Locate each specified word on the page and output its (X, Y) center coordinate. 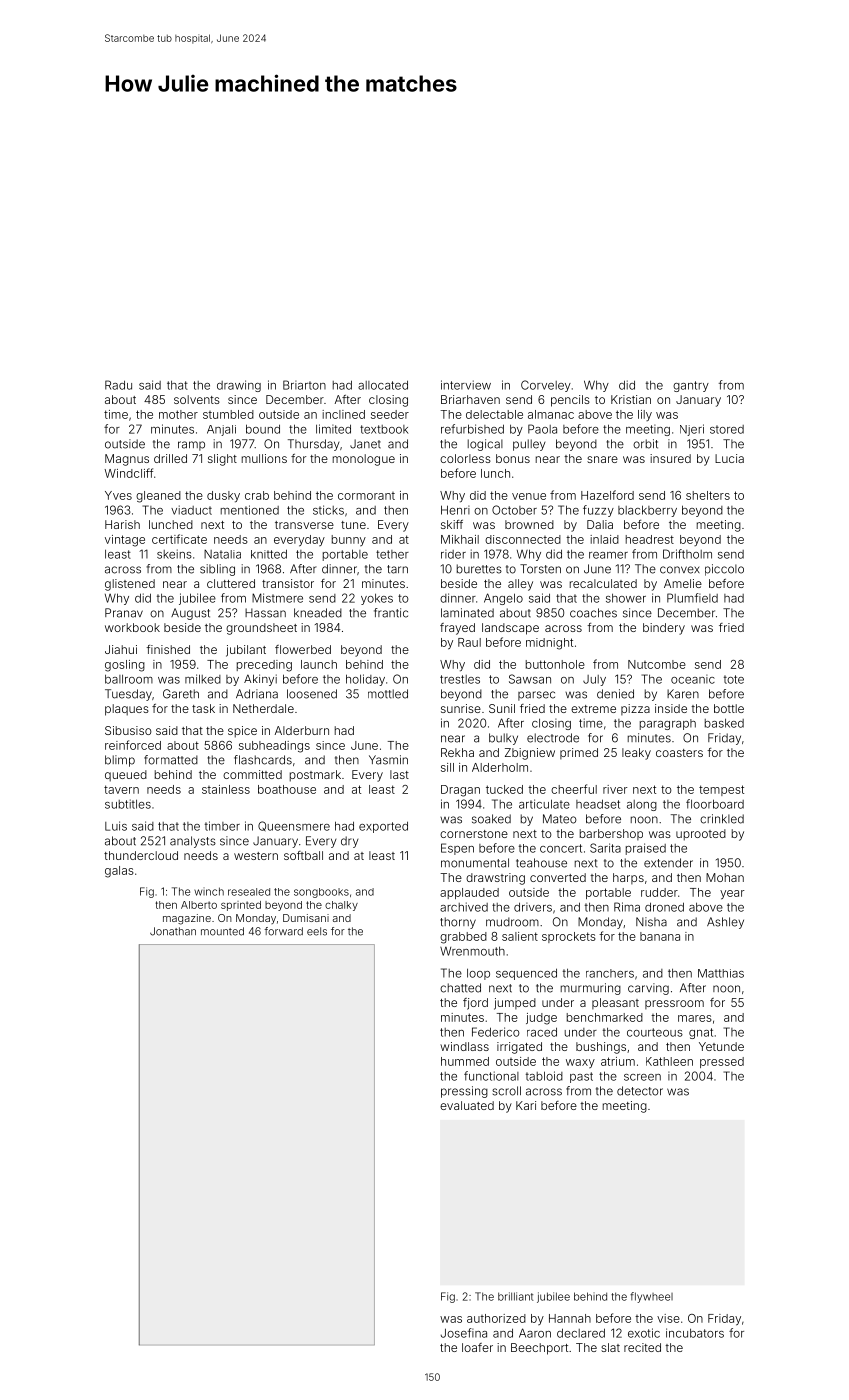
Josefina (464, 1333)
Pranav (124, 613)
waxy (580, 1063)
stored (727, 429)
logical (485, 445)
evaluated (467, 1105)
